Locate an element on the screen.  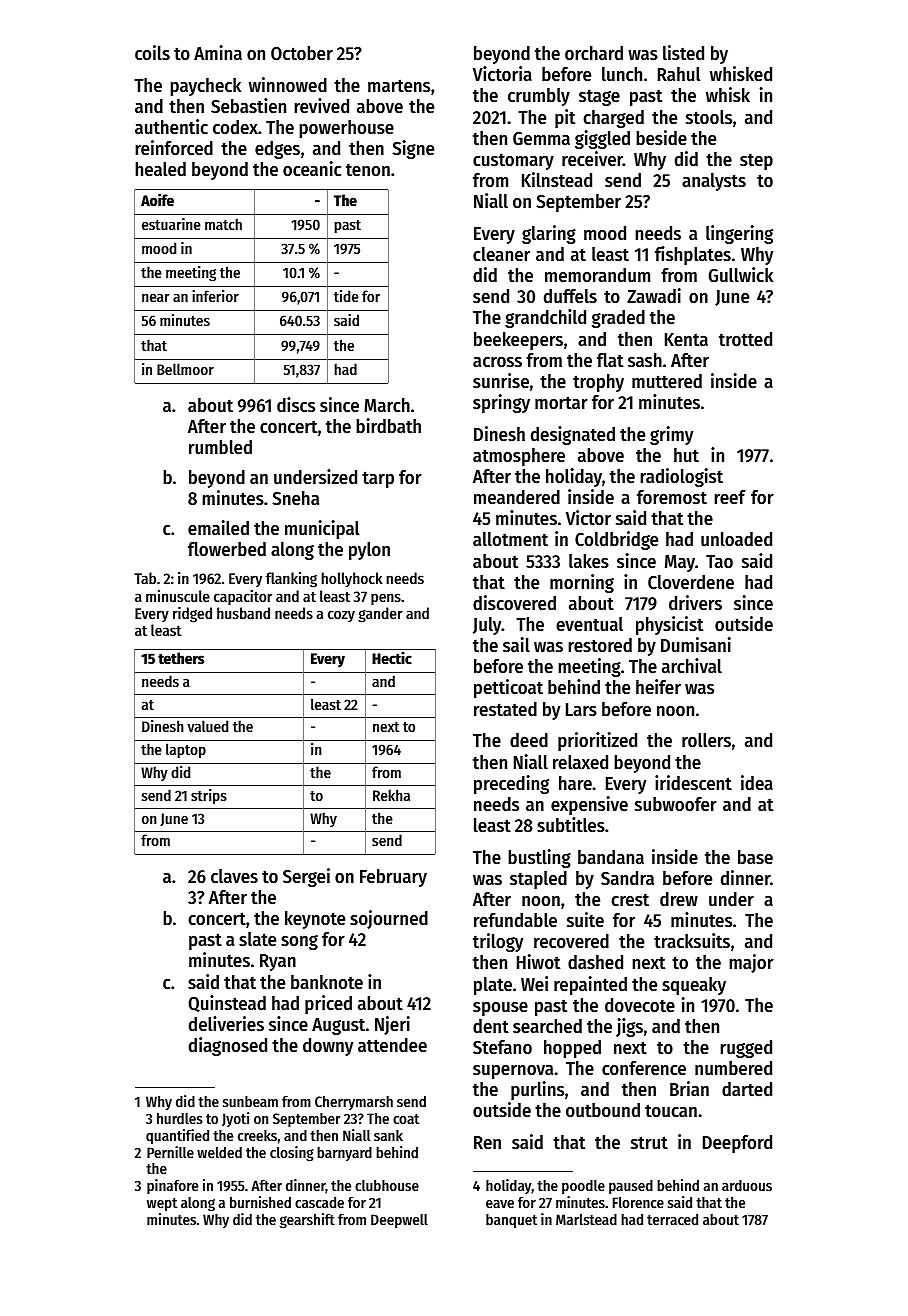
prioritized is located at coordinates (597, 741).
